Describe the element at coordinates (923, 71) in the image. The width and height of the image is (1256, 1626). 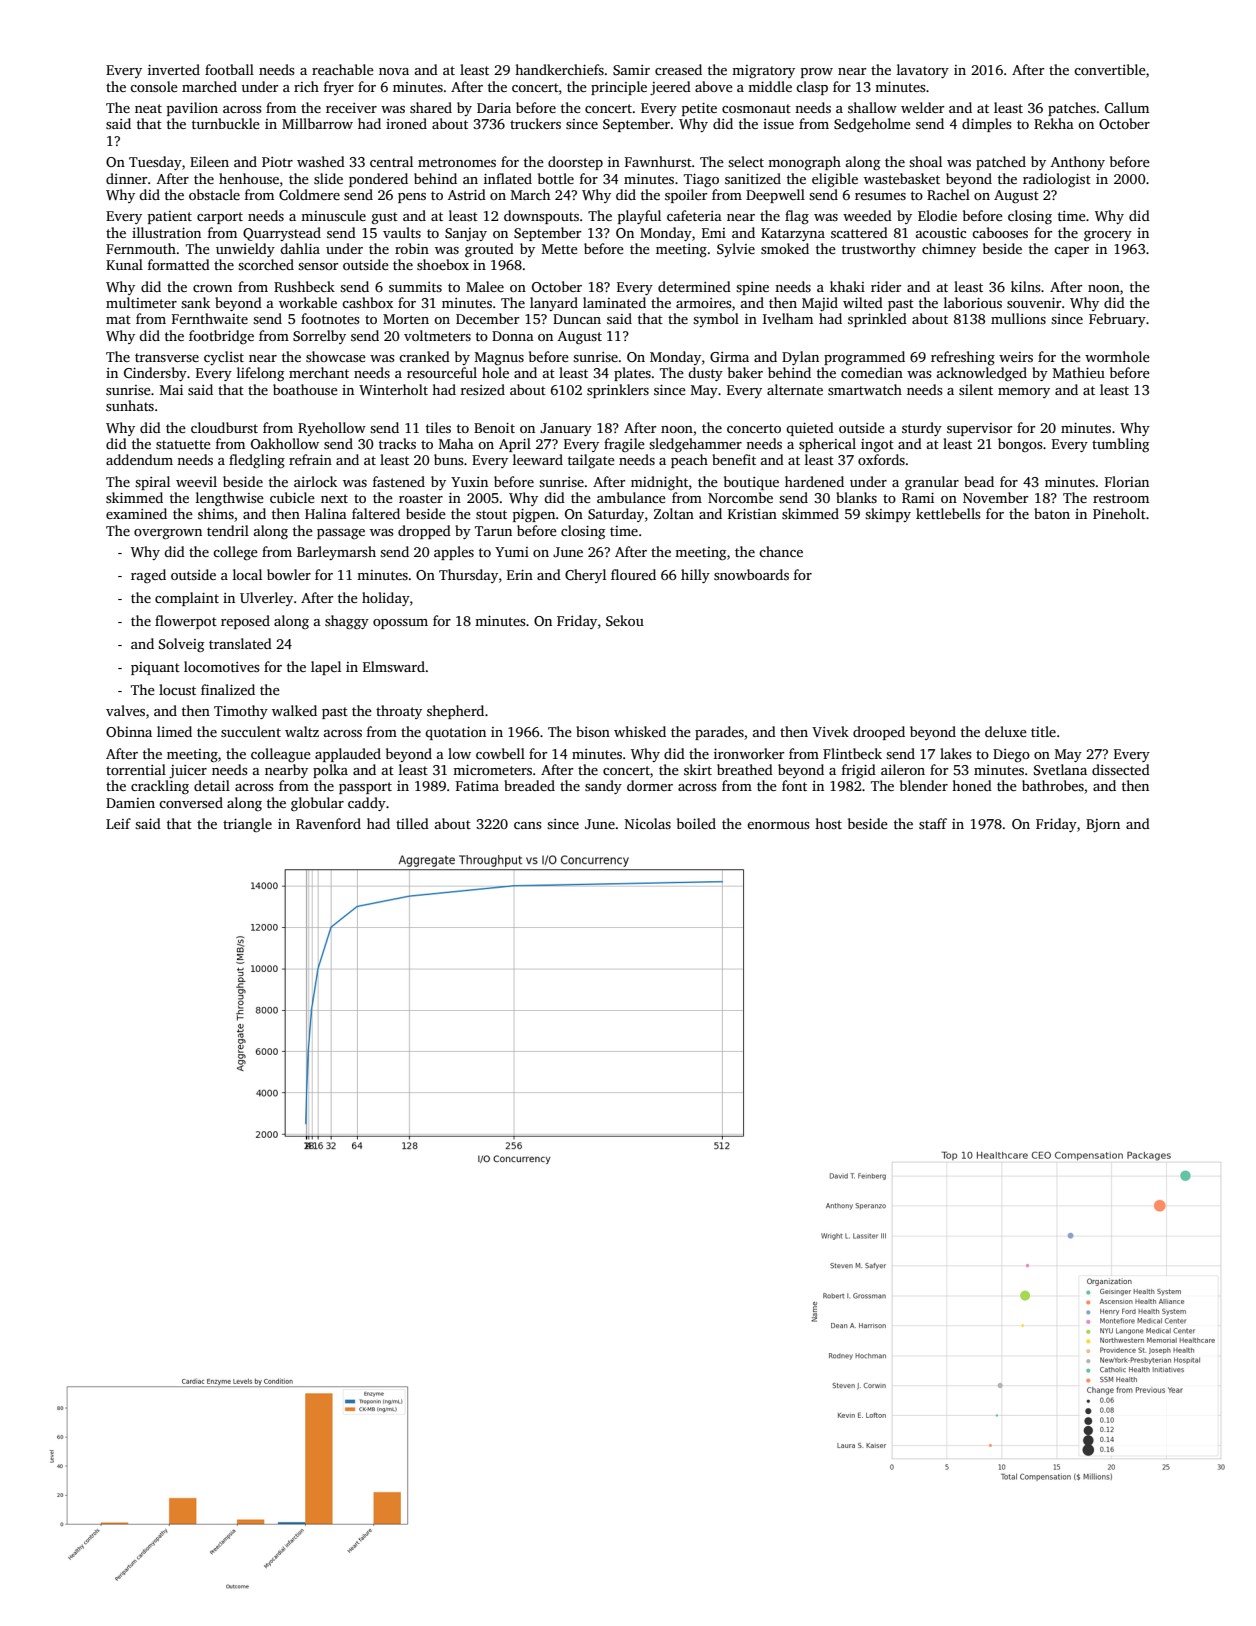
I see `lavatory` at that location.
